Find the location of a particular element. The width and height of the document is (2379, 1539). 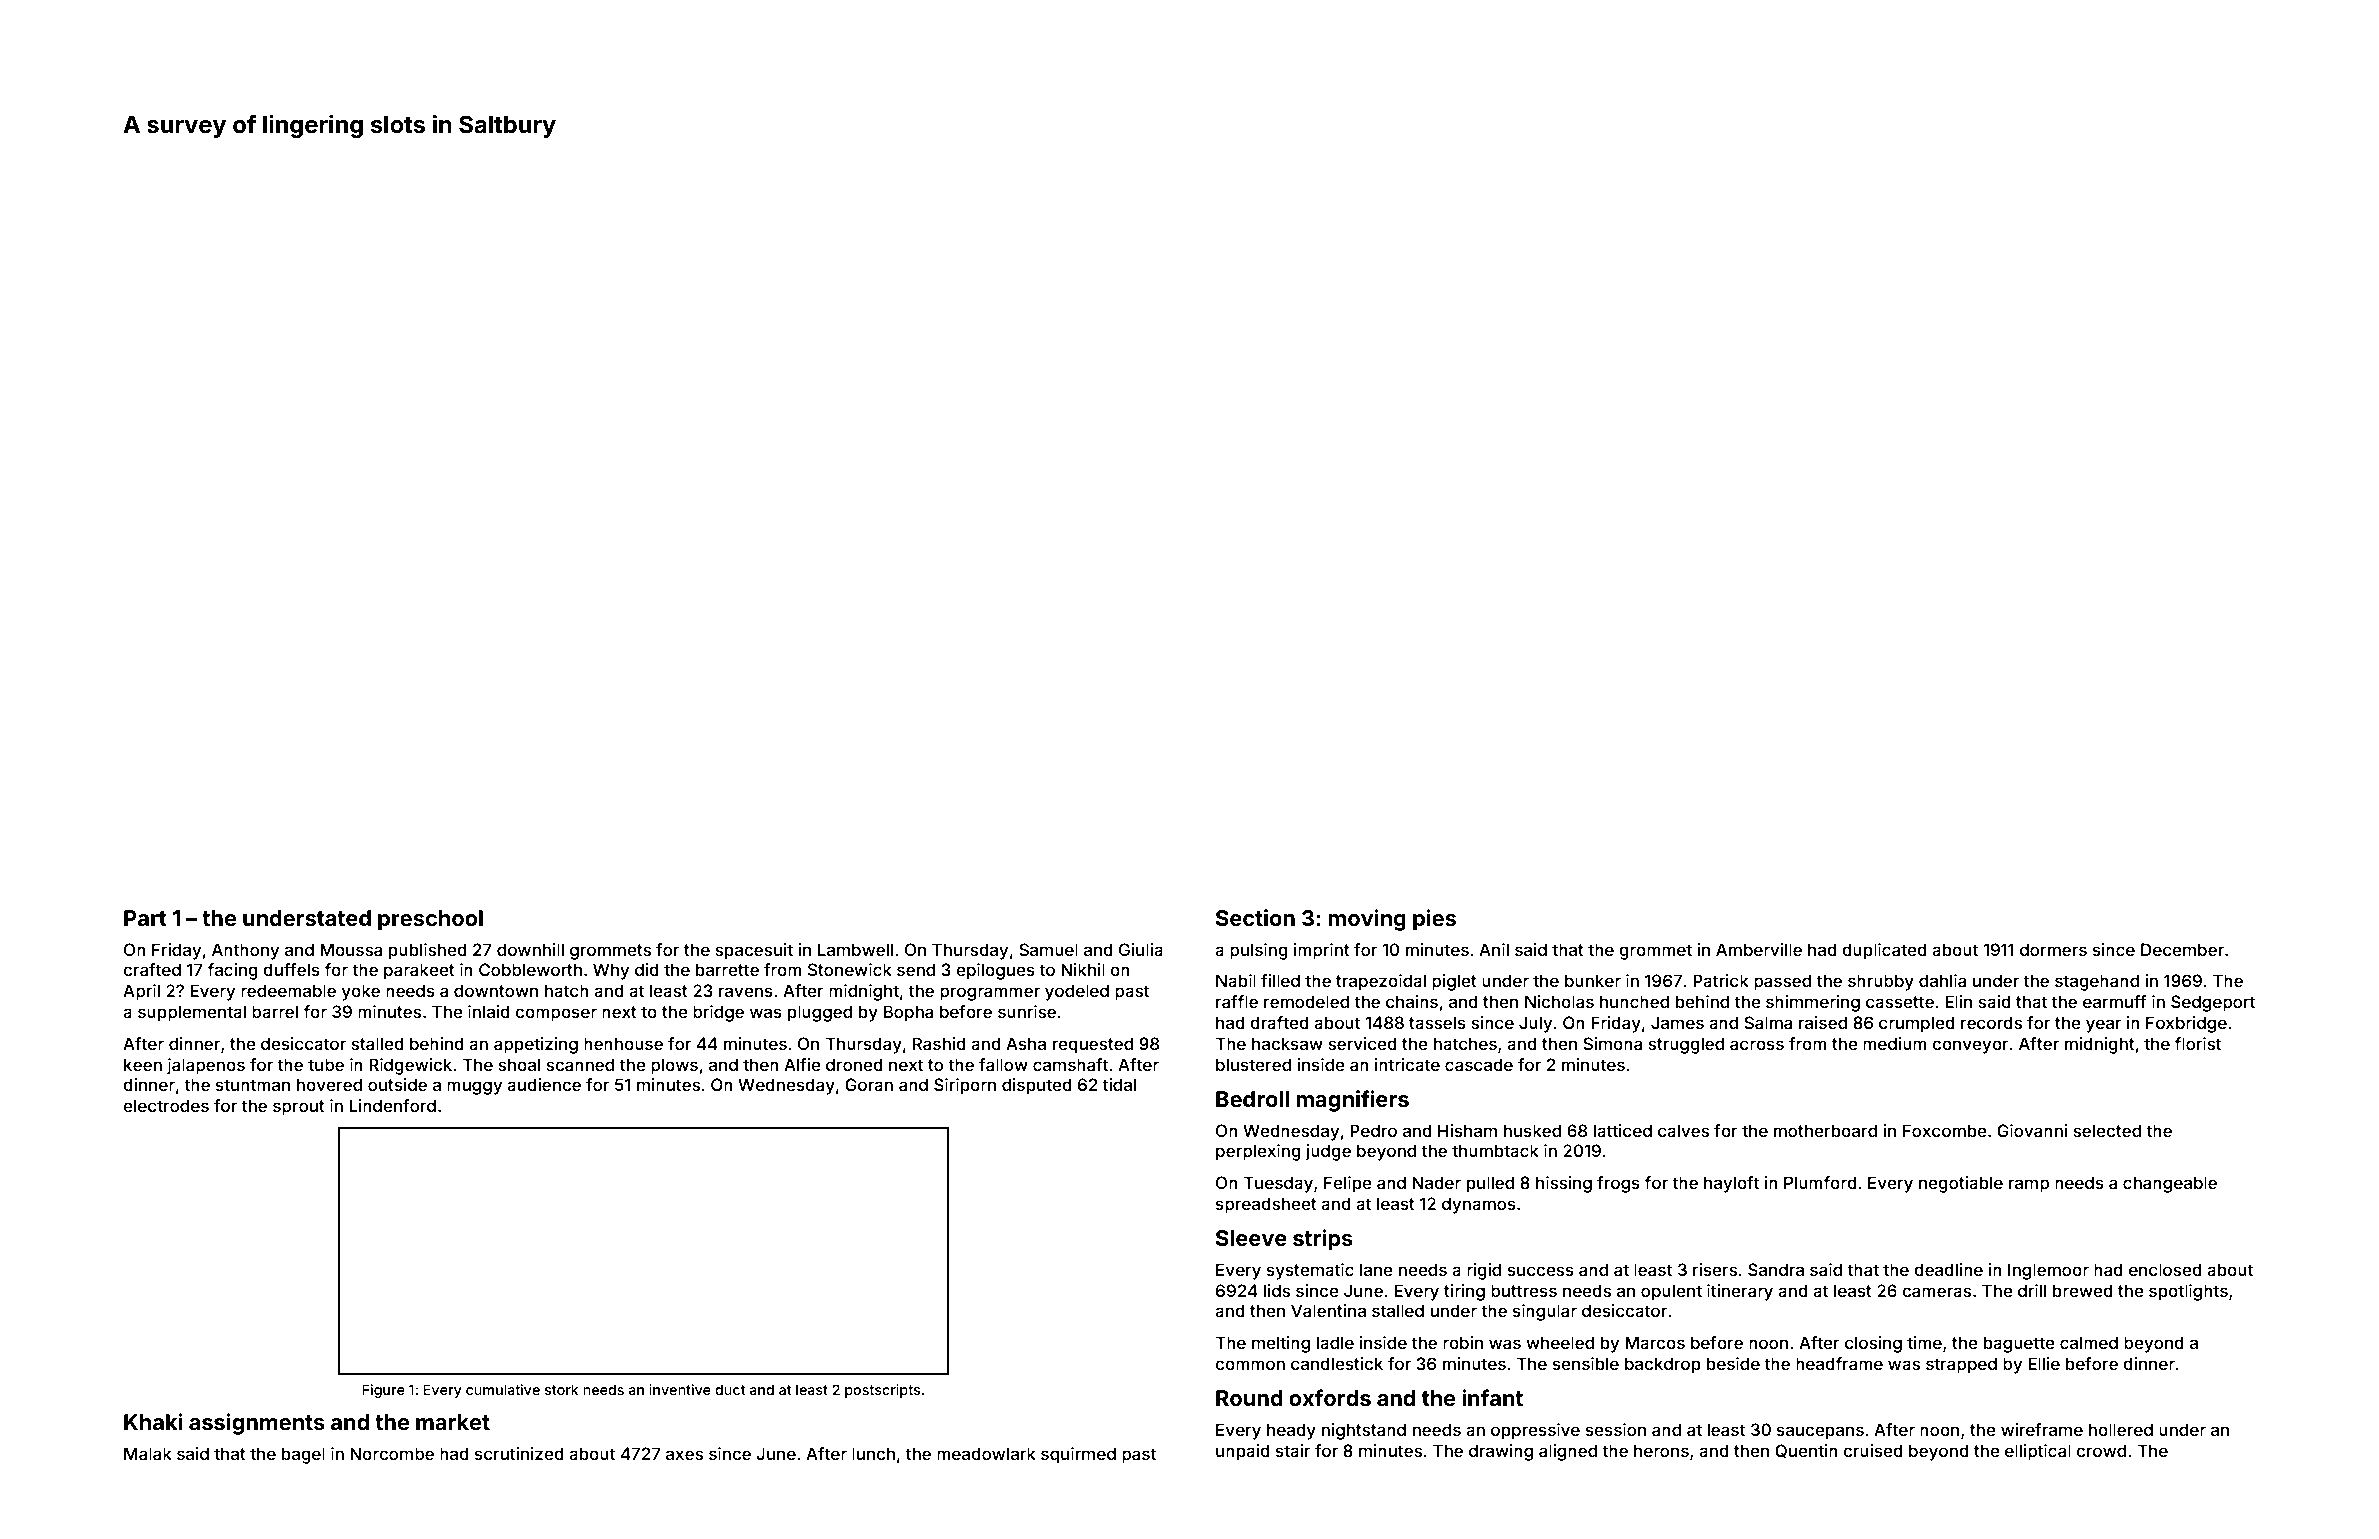

thumbtack is located at coordinates (1495, 1150).
